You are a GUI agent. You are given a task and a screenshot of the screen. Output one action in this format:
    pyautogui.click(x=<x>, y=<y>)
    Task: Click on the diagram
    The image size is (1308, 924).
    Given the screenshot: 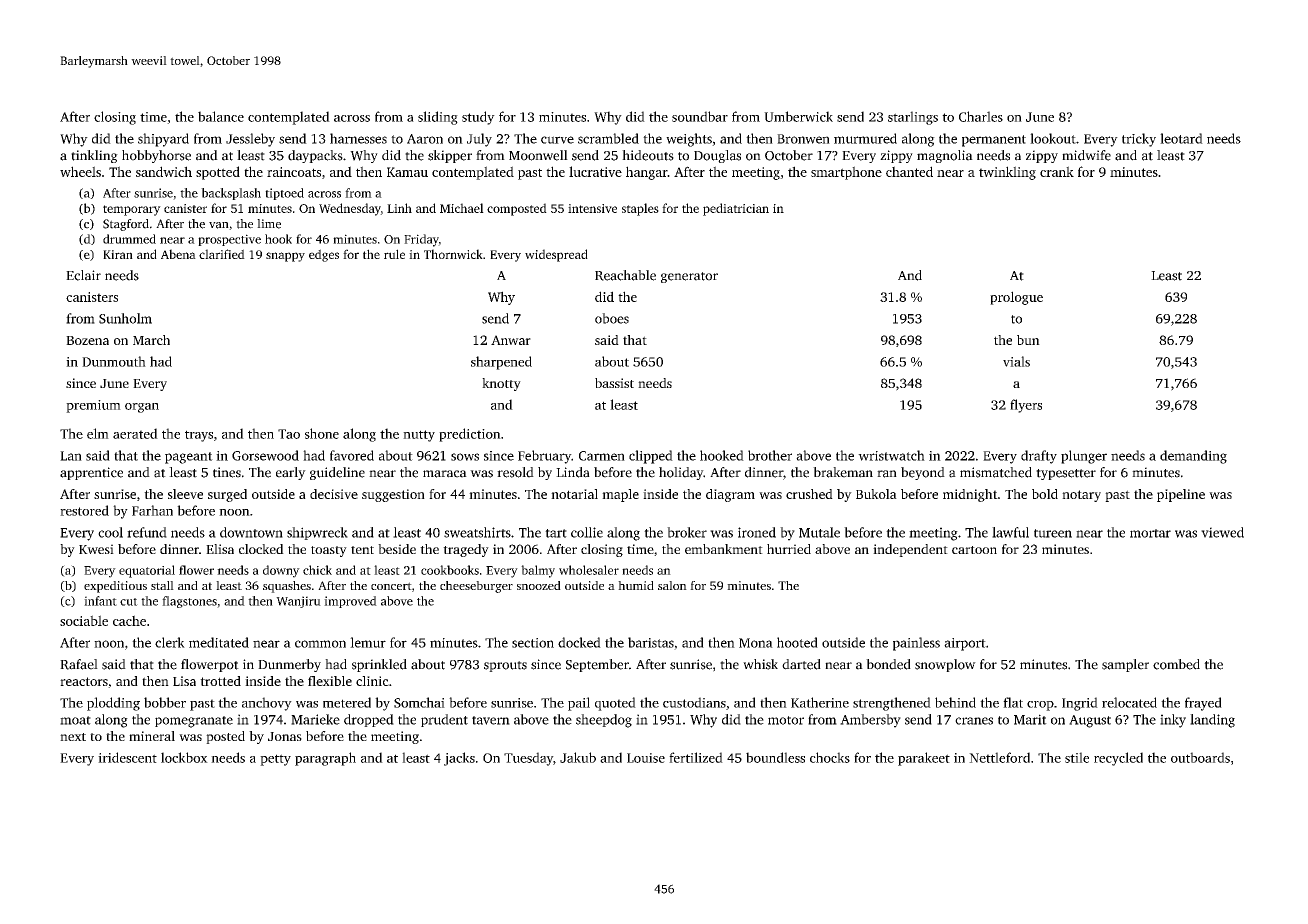 What is the action you would take?
    pyautogui.click(x=730, y=495)
